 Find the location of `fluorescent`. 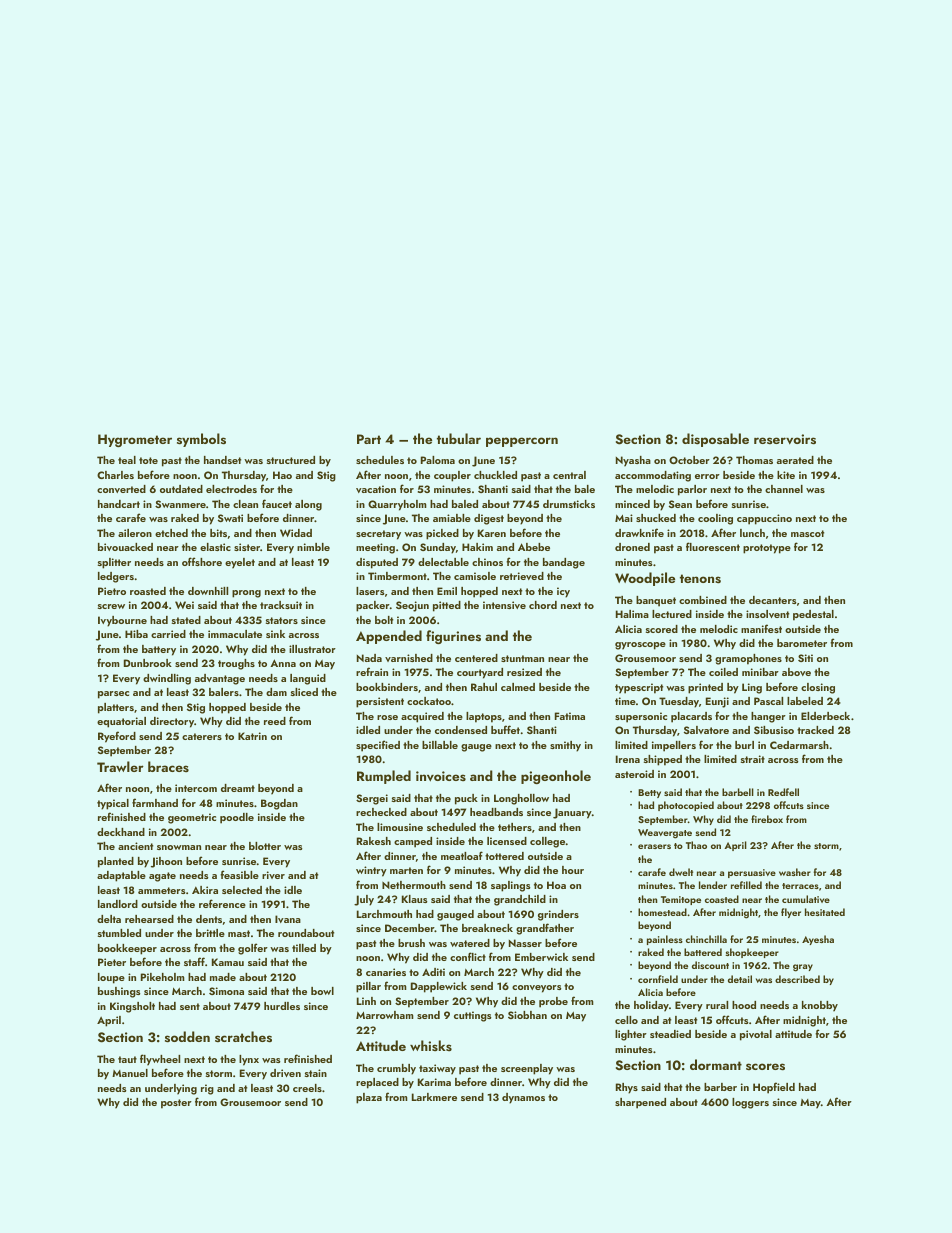

fluorescent is located at coordinates (713, 546).
